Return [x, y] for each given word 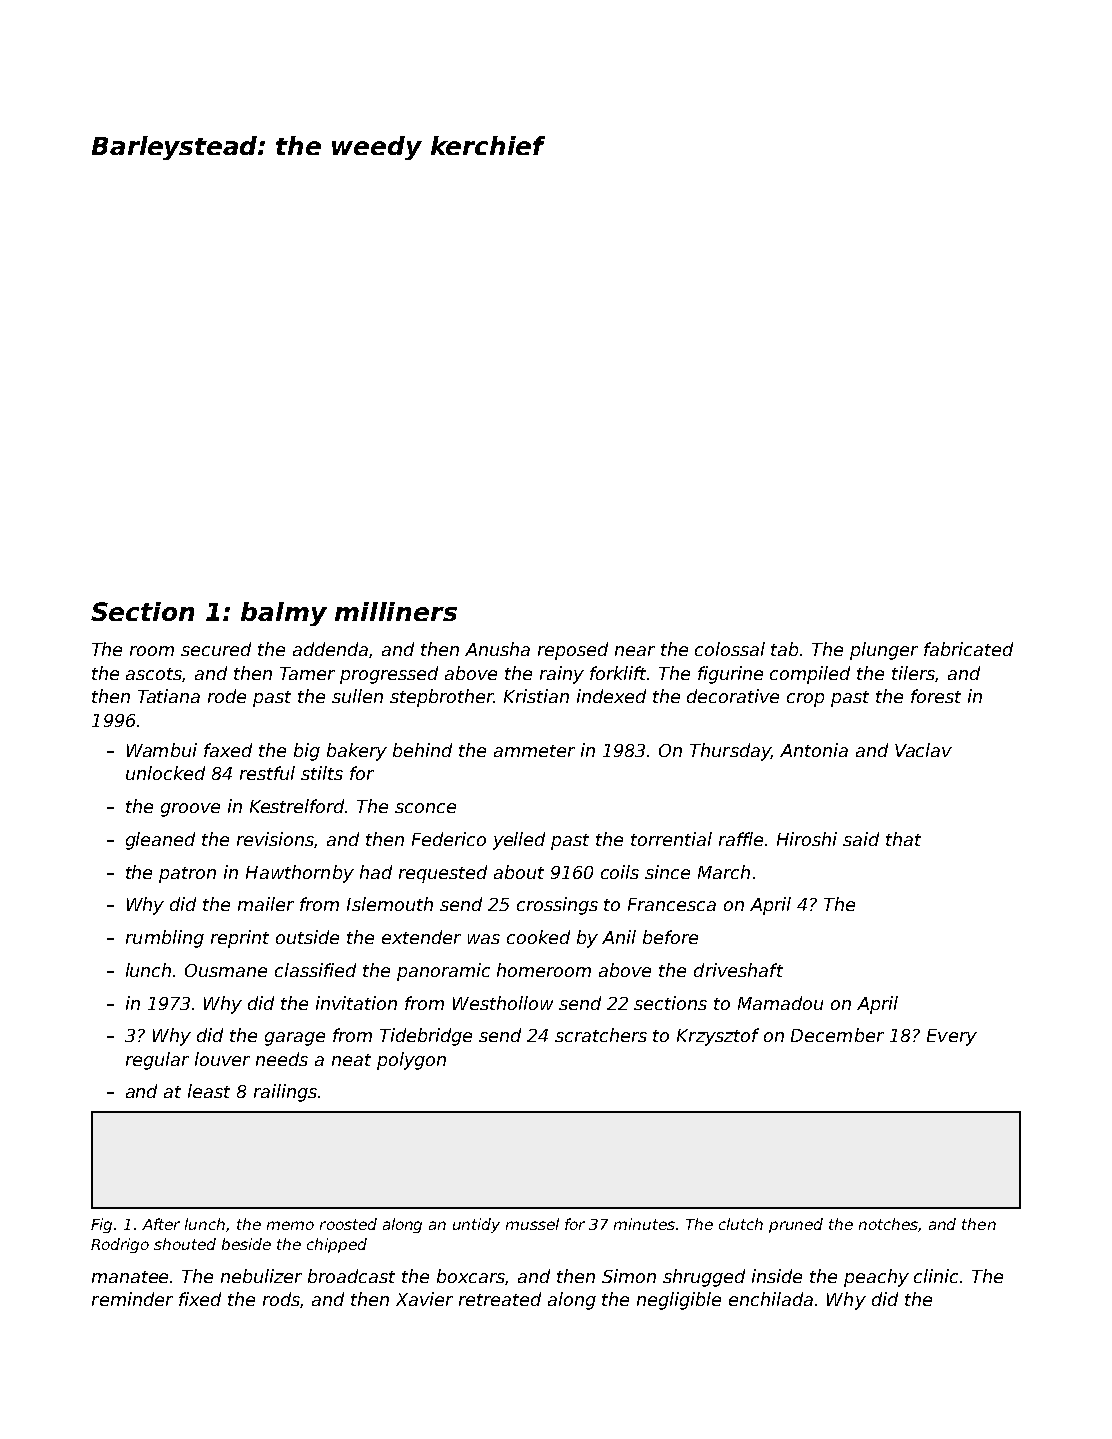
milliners [396, 611]
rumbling [165, 939]
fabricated [968, 649]
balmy [284, 614]
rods [281, 1299]
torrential [671, 839]
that [903, 839]
